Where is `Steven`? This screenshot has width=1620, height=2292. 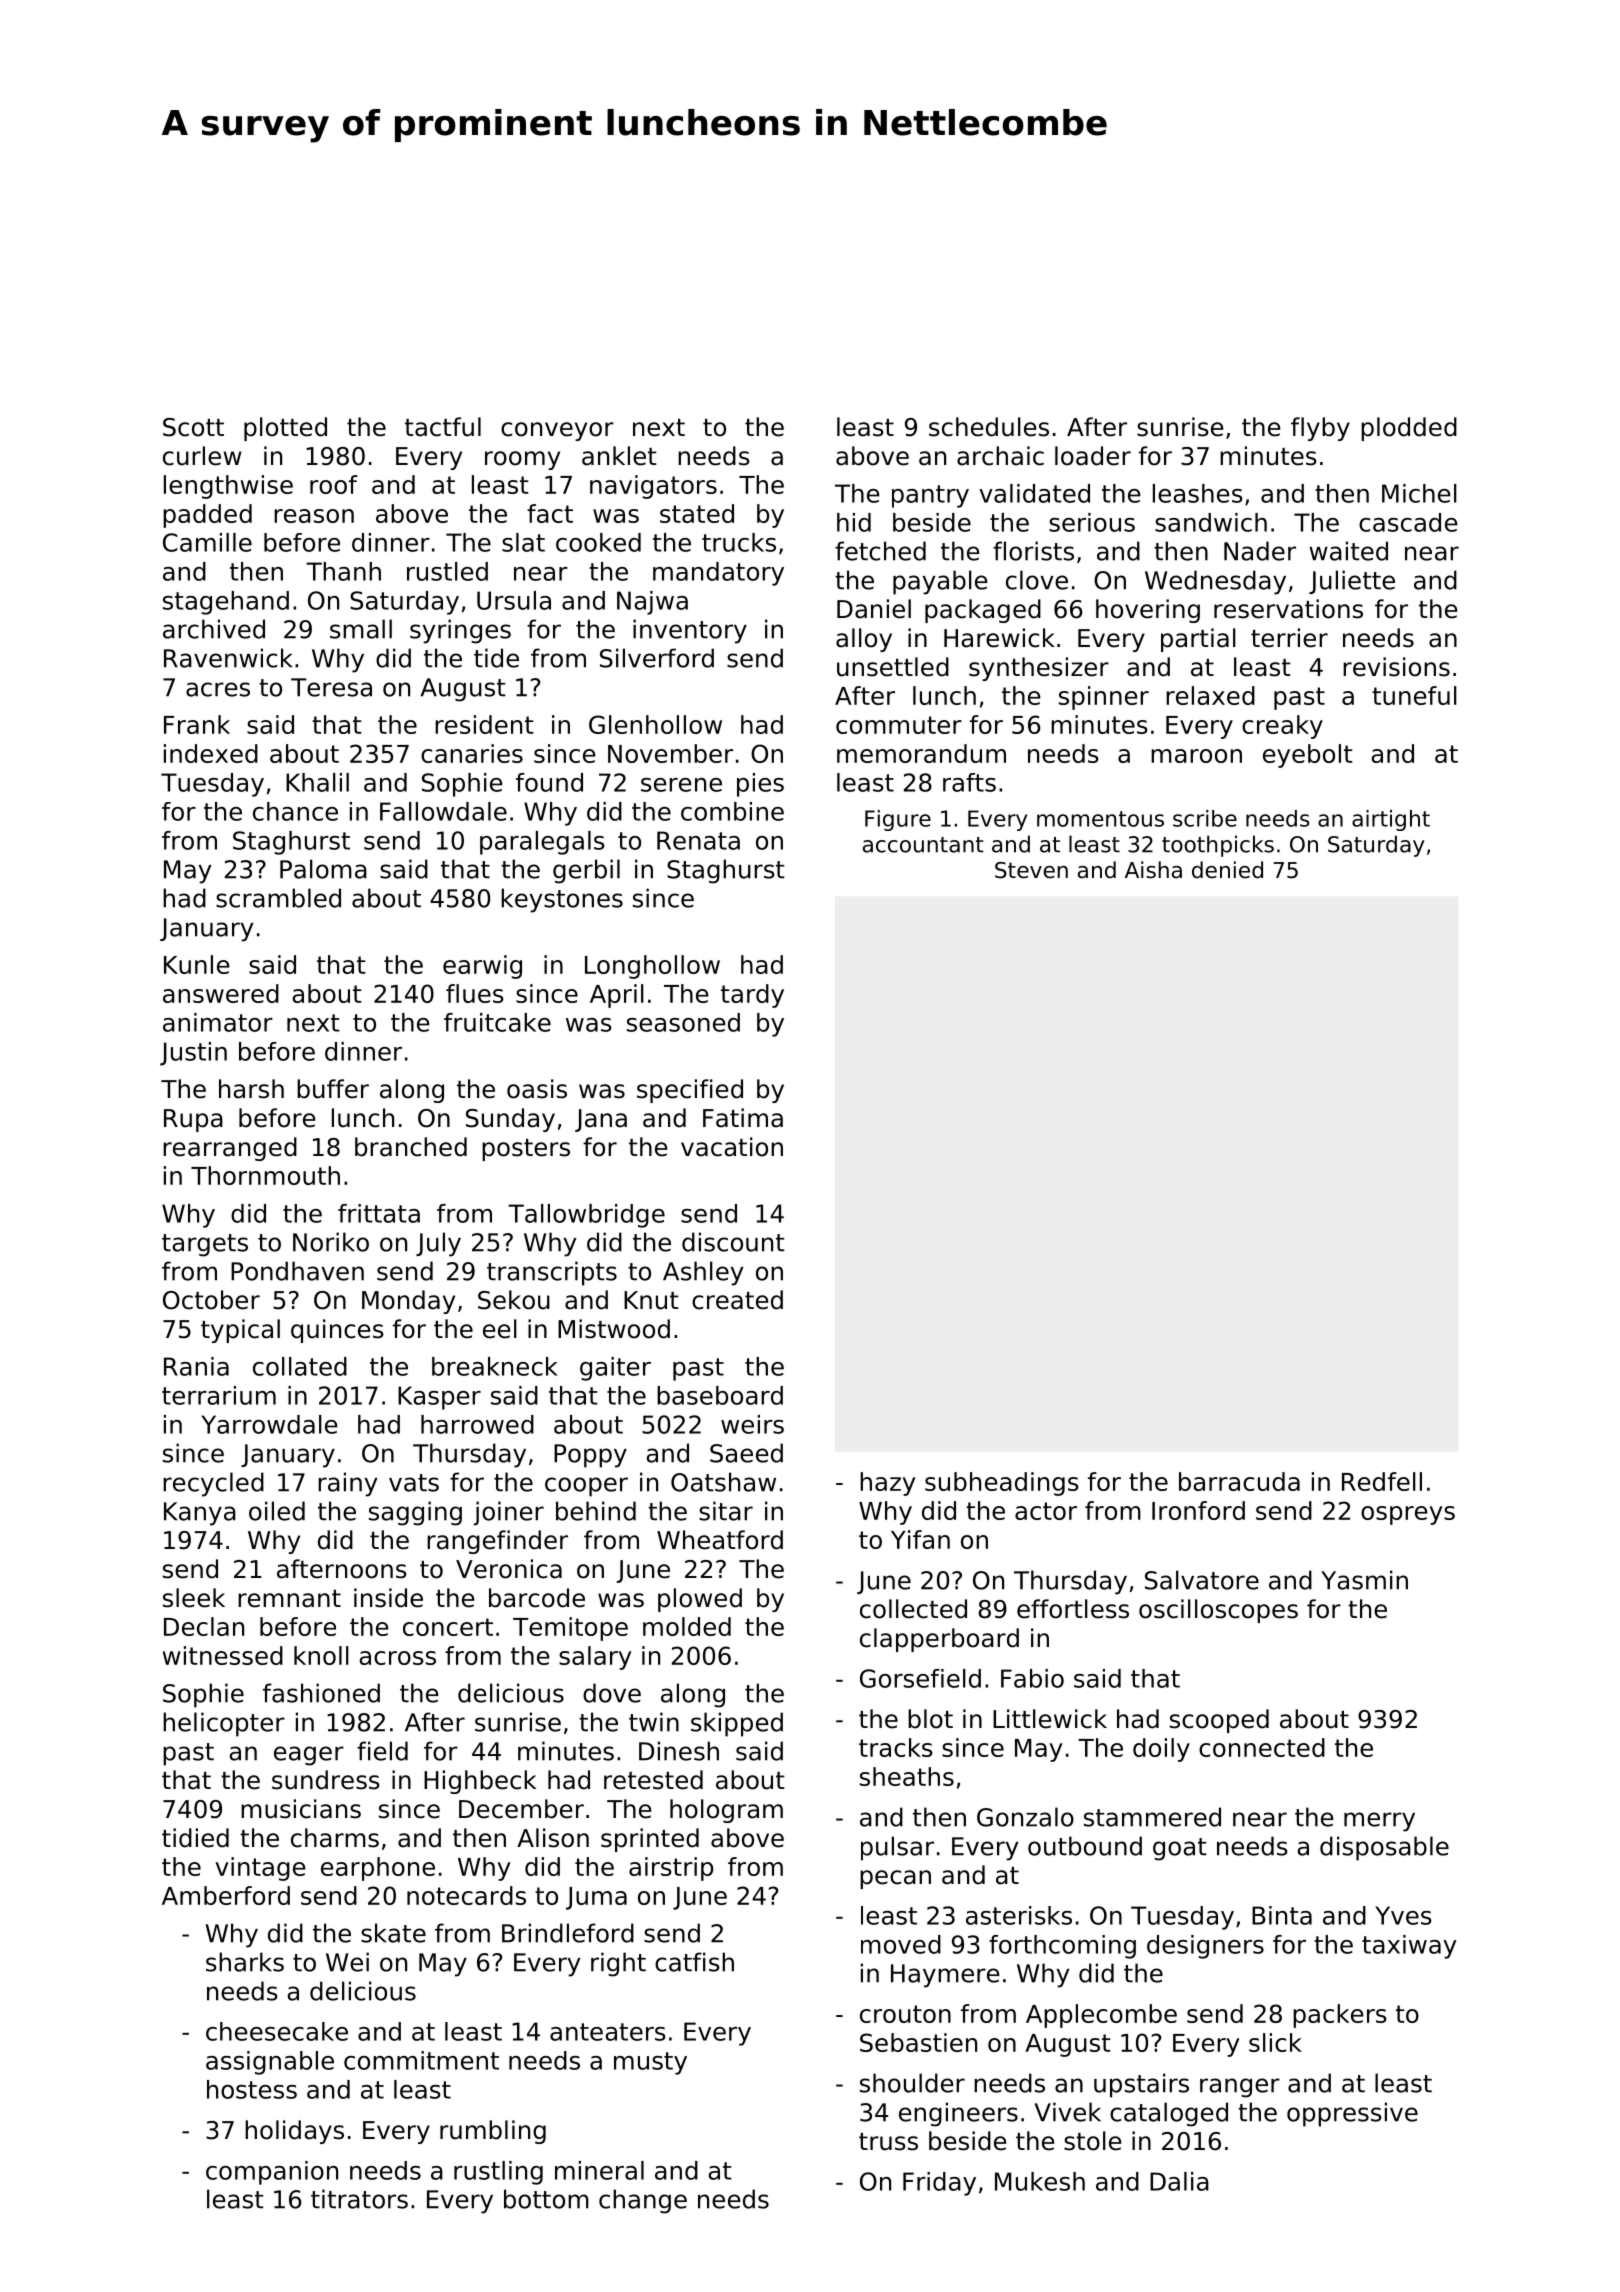 Steven is located at coordinates (1031, 870).
